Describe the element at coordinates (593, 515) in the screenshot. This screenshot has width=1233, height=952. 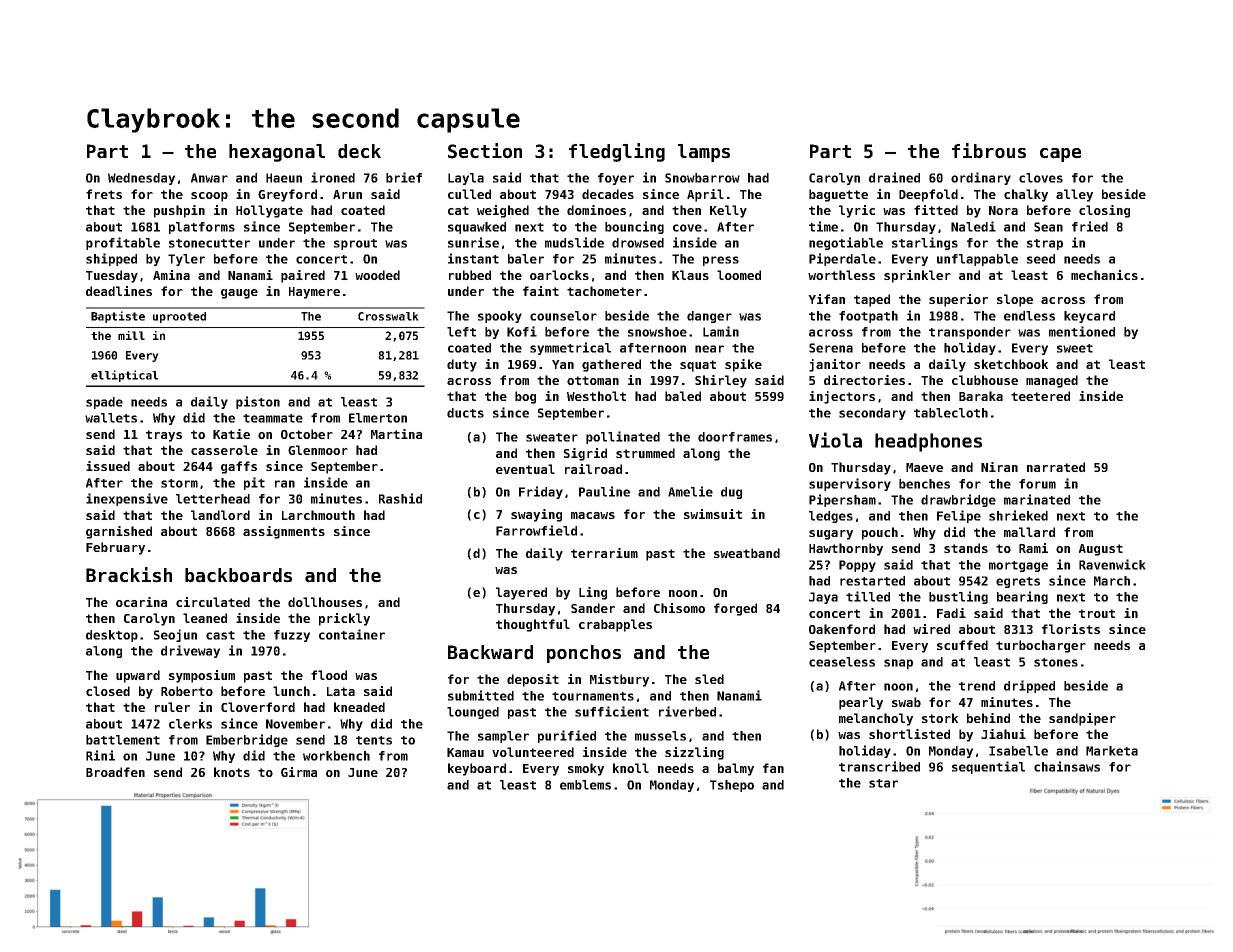
I see `macaws` at that location.
